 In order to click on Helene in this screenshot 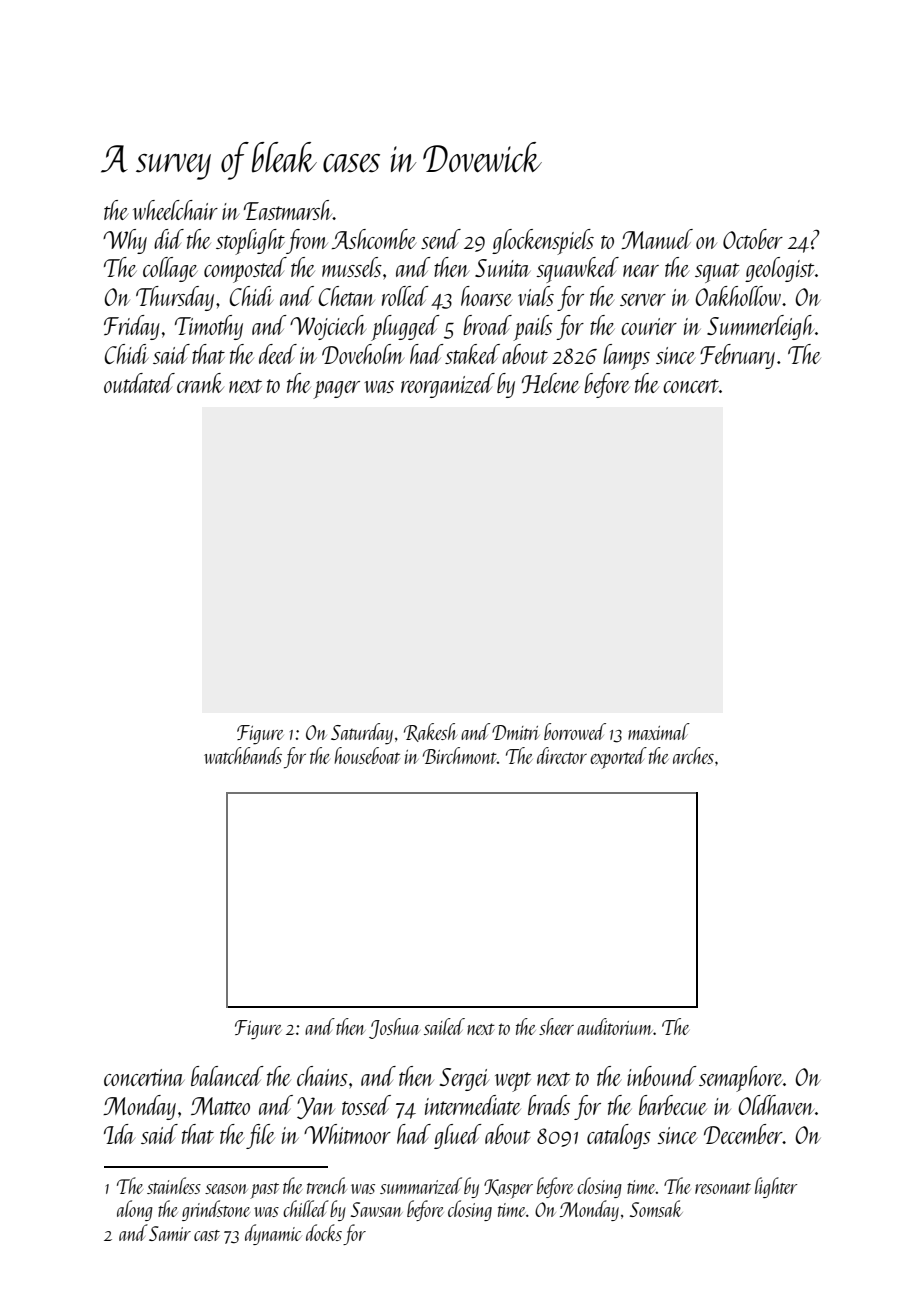, I will do `click(550, 383)`.
